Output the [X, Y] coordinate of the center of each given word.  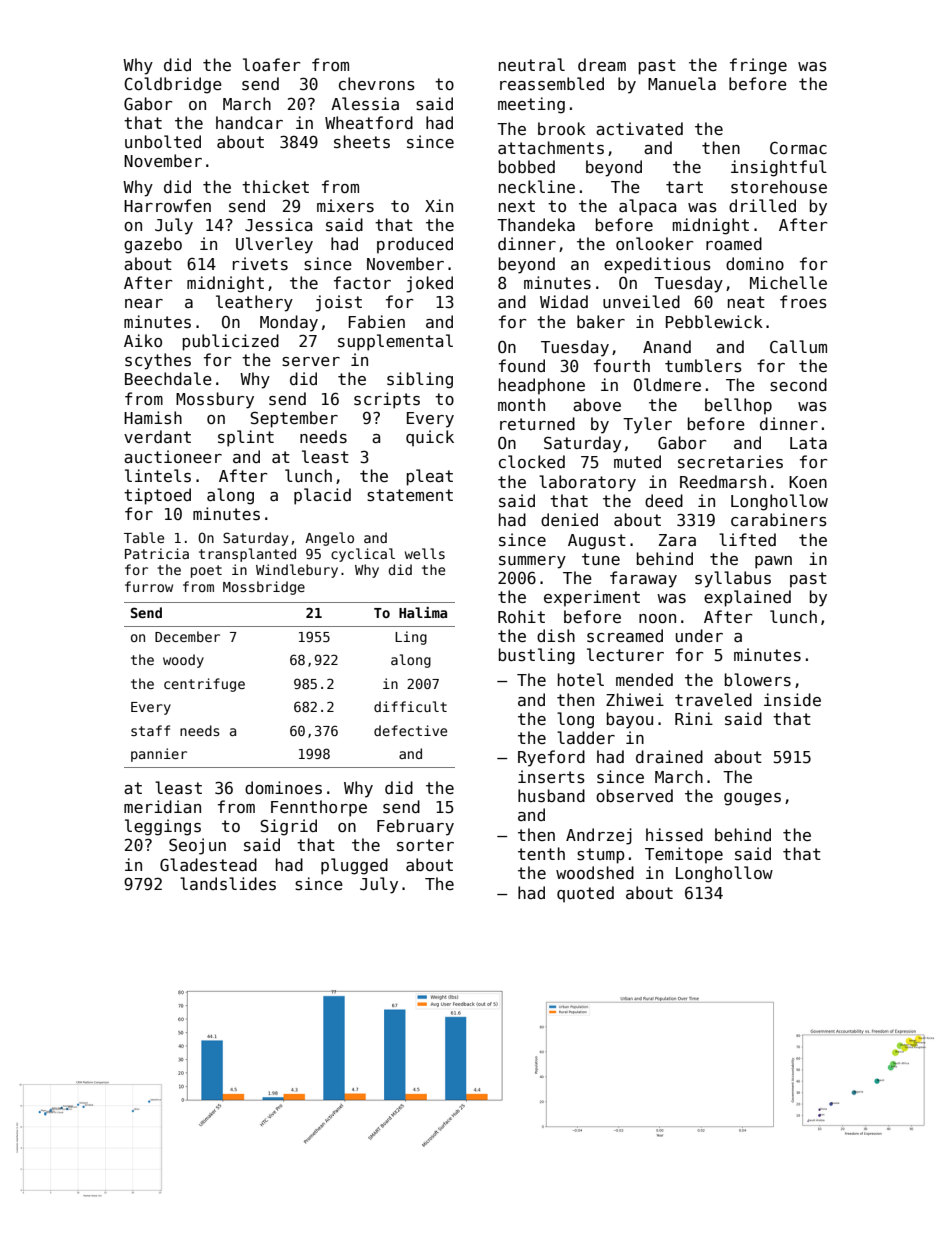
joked [429, 284]
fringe [758, 66]
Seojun [197, 846]
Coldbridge [173, 85]
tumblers [703, 366]
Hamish [153, 418]
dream [602, 64]
